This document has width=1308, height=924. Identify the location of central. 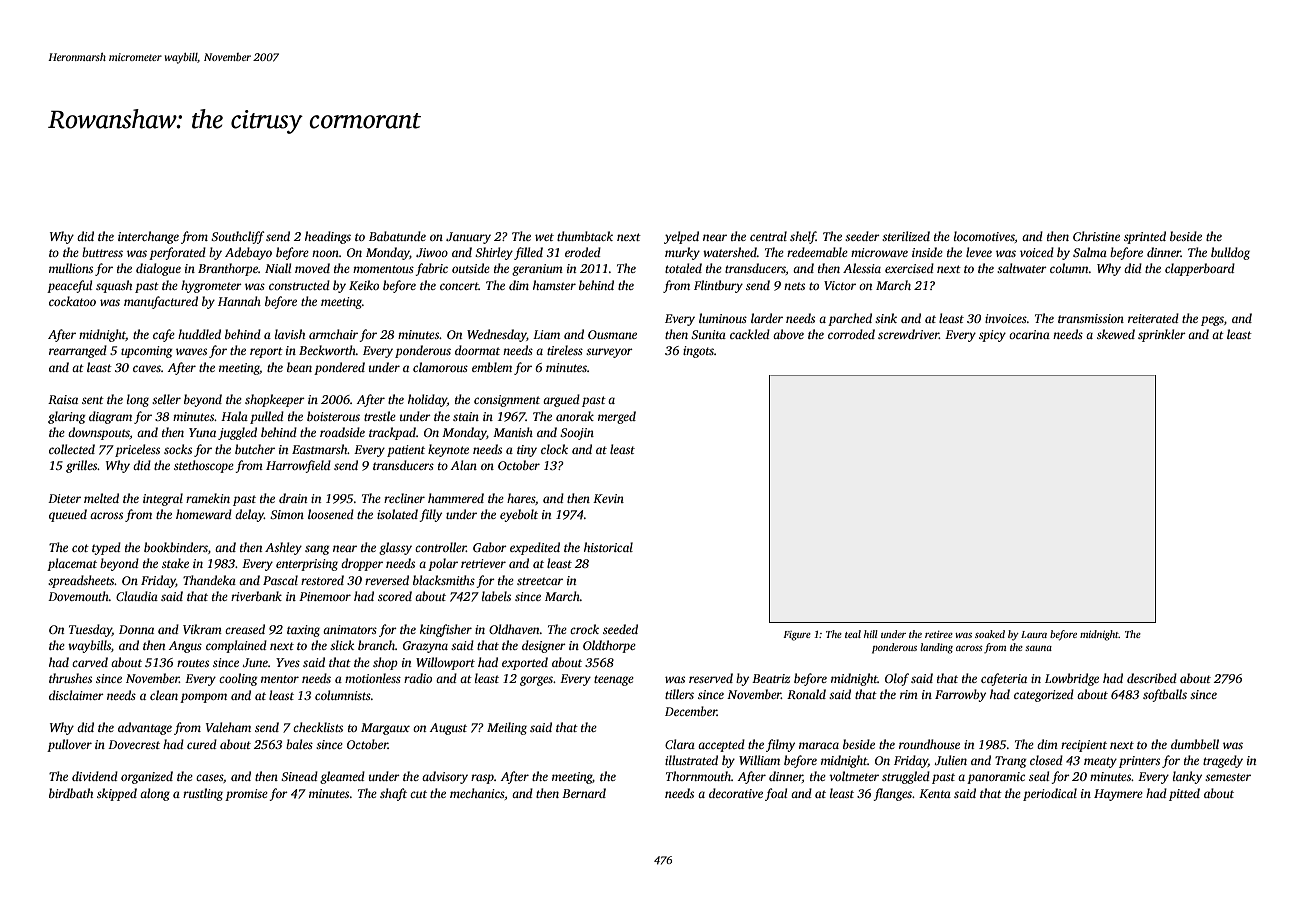
(768, 236).
